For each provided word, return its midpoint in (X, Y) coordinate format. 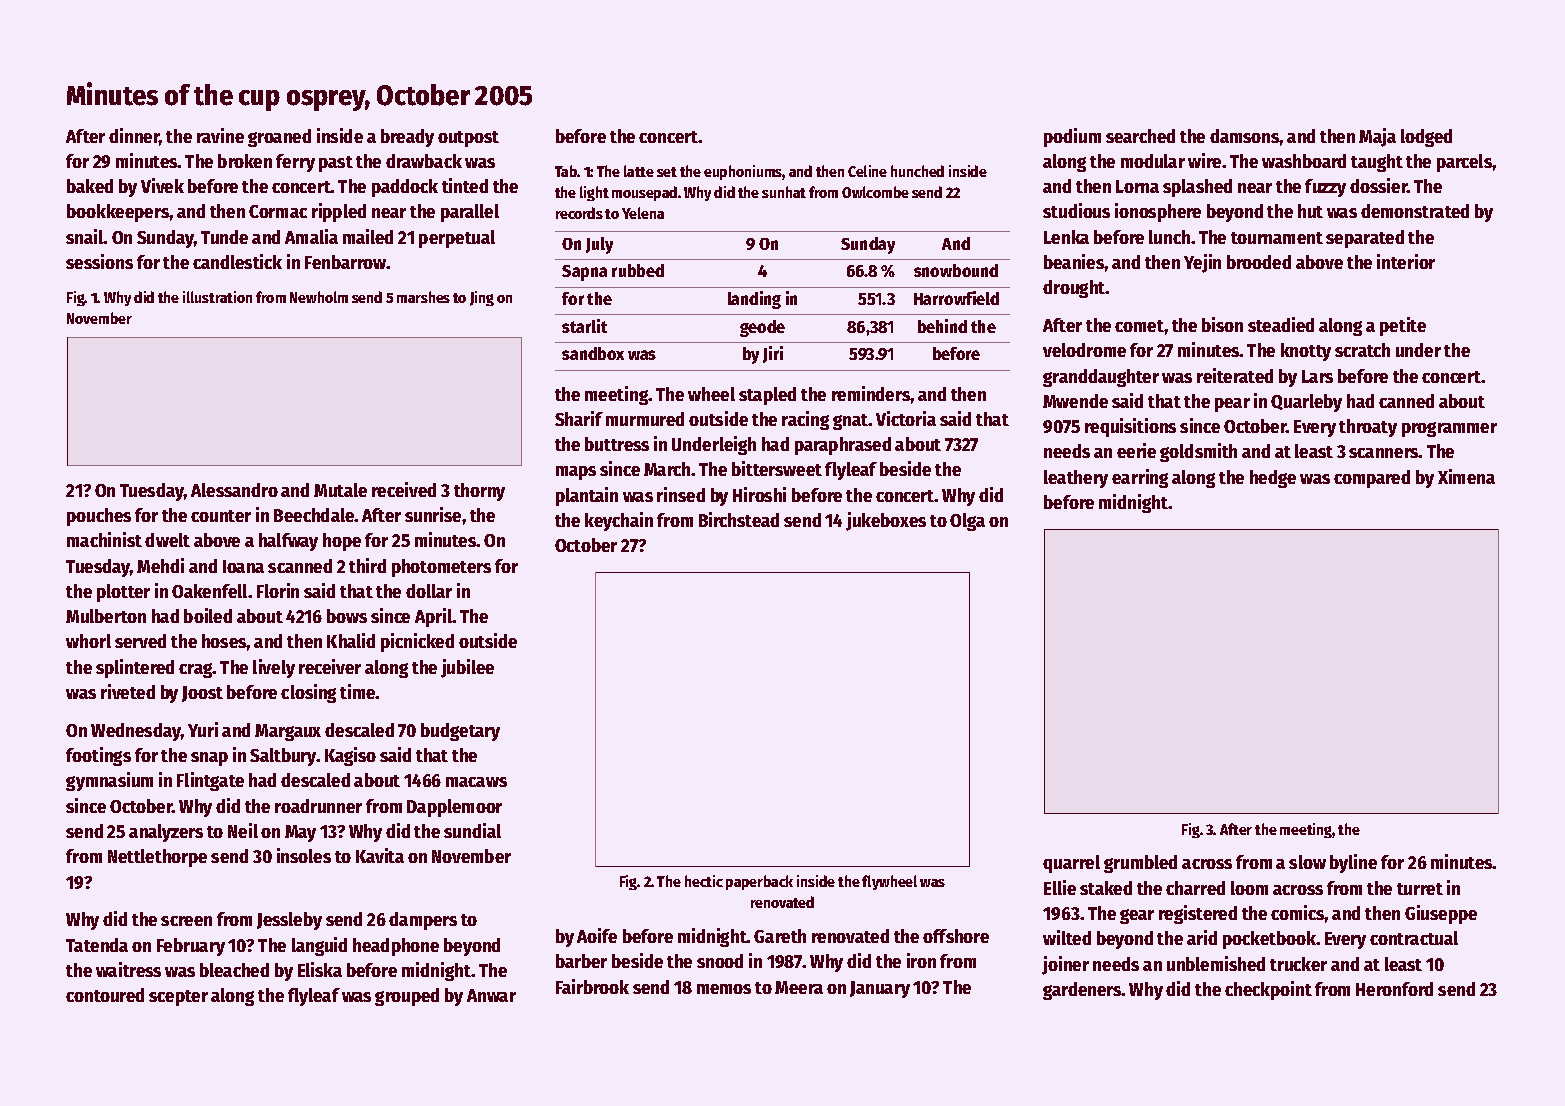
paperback (759, 882)
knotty (1306, 352)
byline (1353, 863)
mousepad (644, 193)
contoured (105, 995)
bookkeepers (118, 213)
